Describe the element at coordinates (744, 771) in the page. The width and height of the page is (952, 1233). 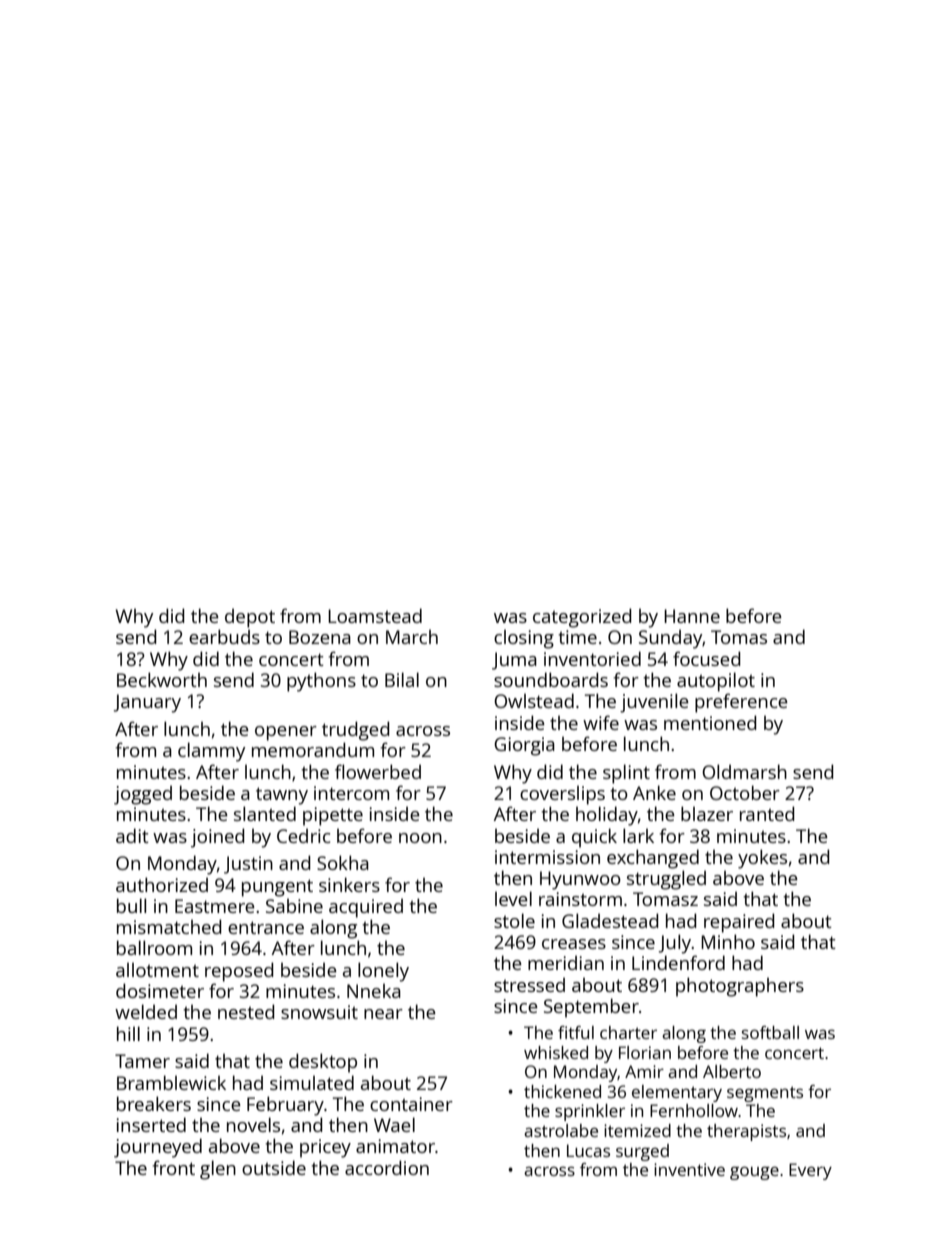
I see `Oldmarsh` at that location.
